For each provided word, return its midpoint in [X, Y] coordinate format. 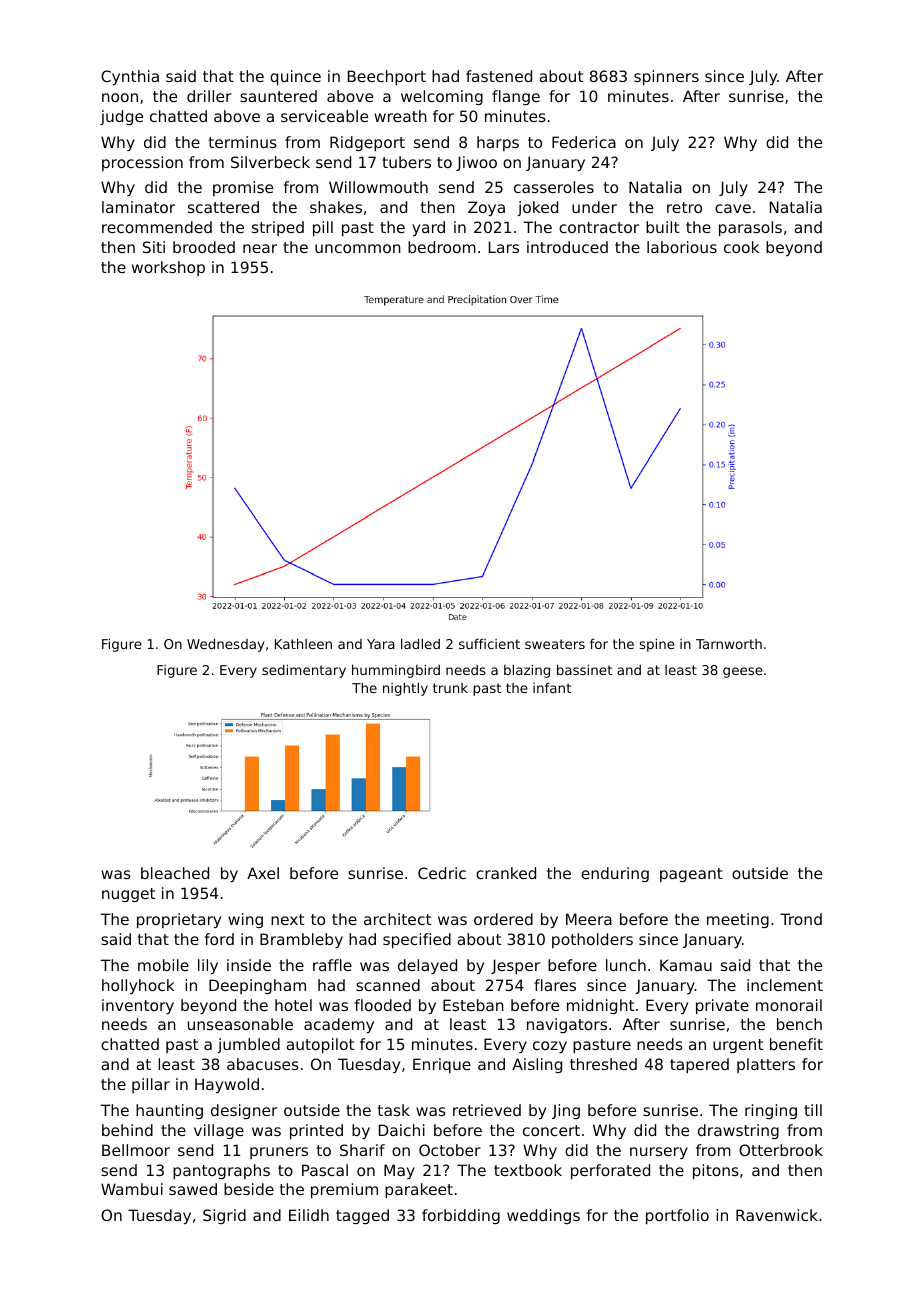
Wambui [132, 1189]
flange [516, 97]
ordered [503, 919]
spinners [666, 77]
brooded [204, 247]
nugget [128, 895]
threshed [603, 1064]
